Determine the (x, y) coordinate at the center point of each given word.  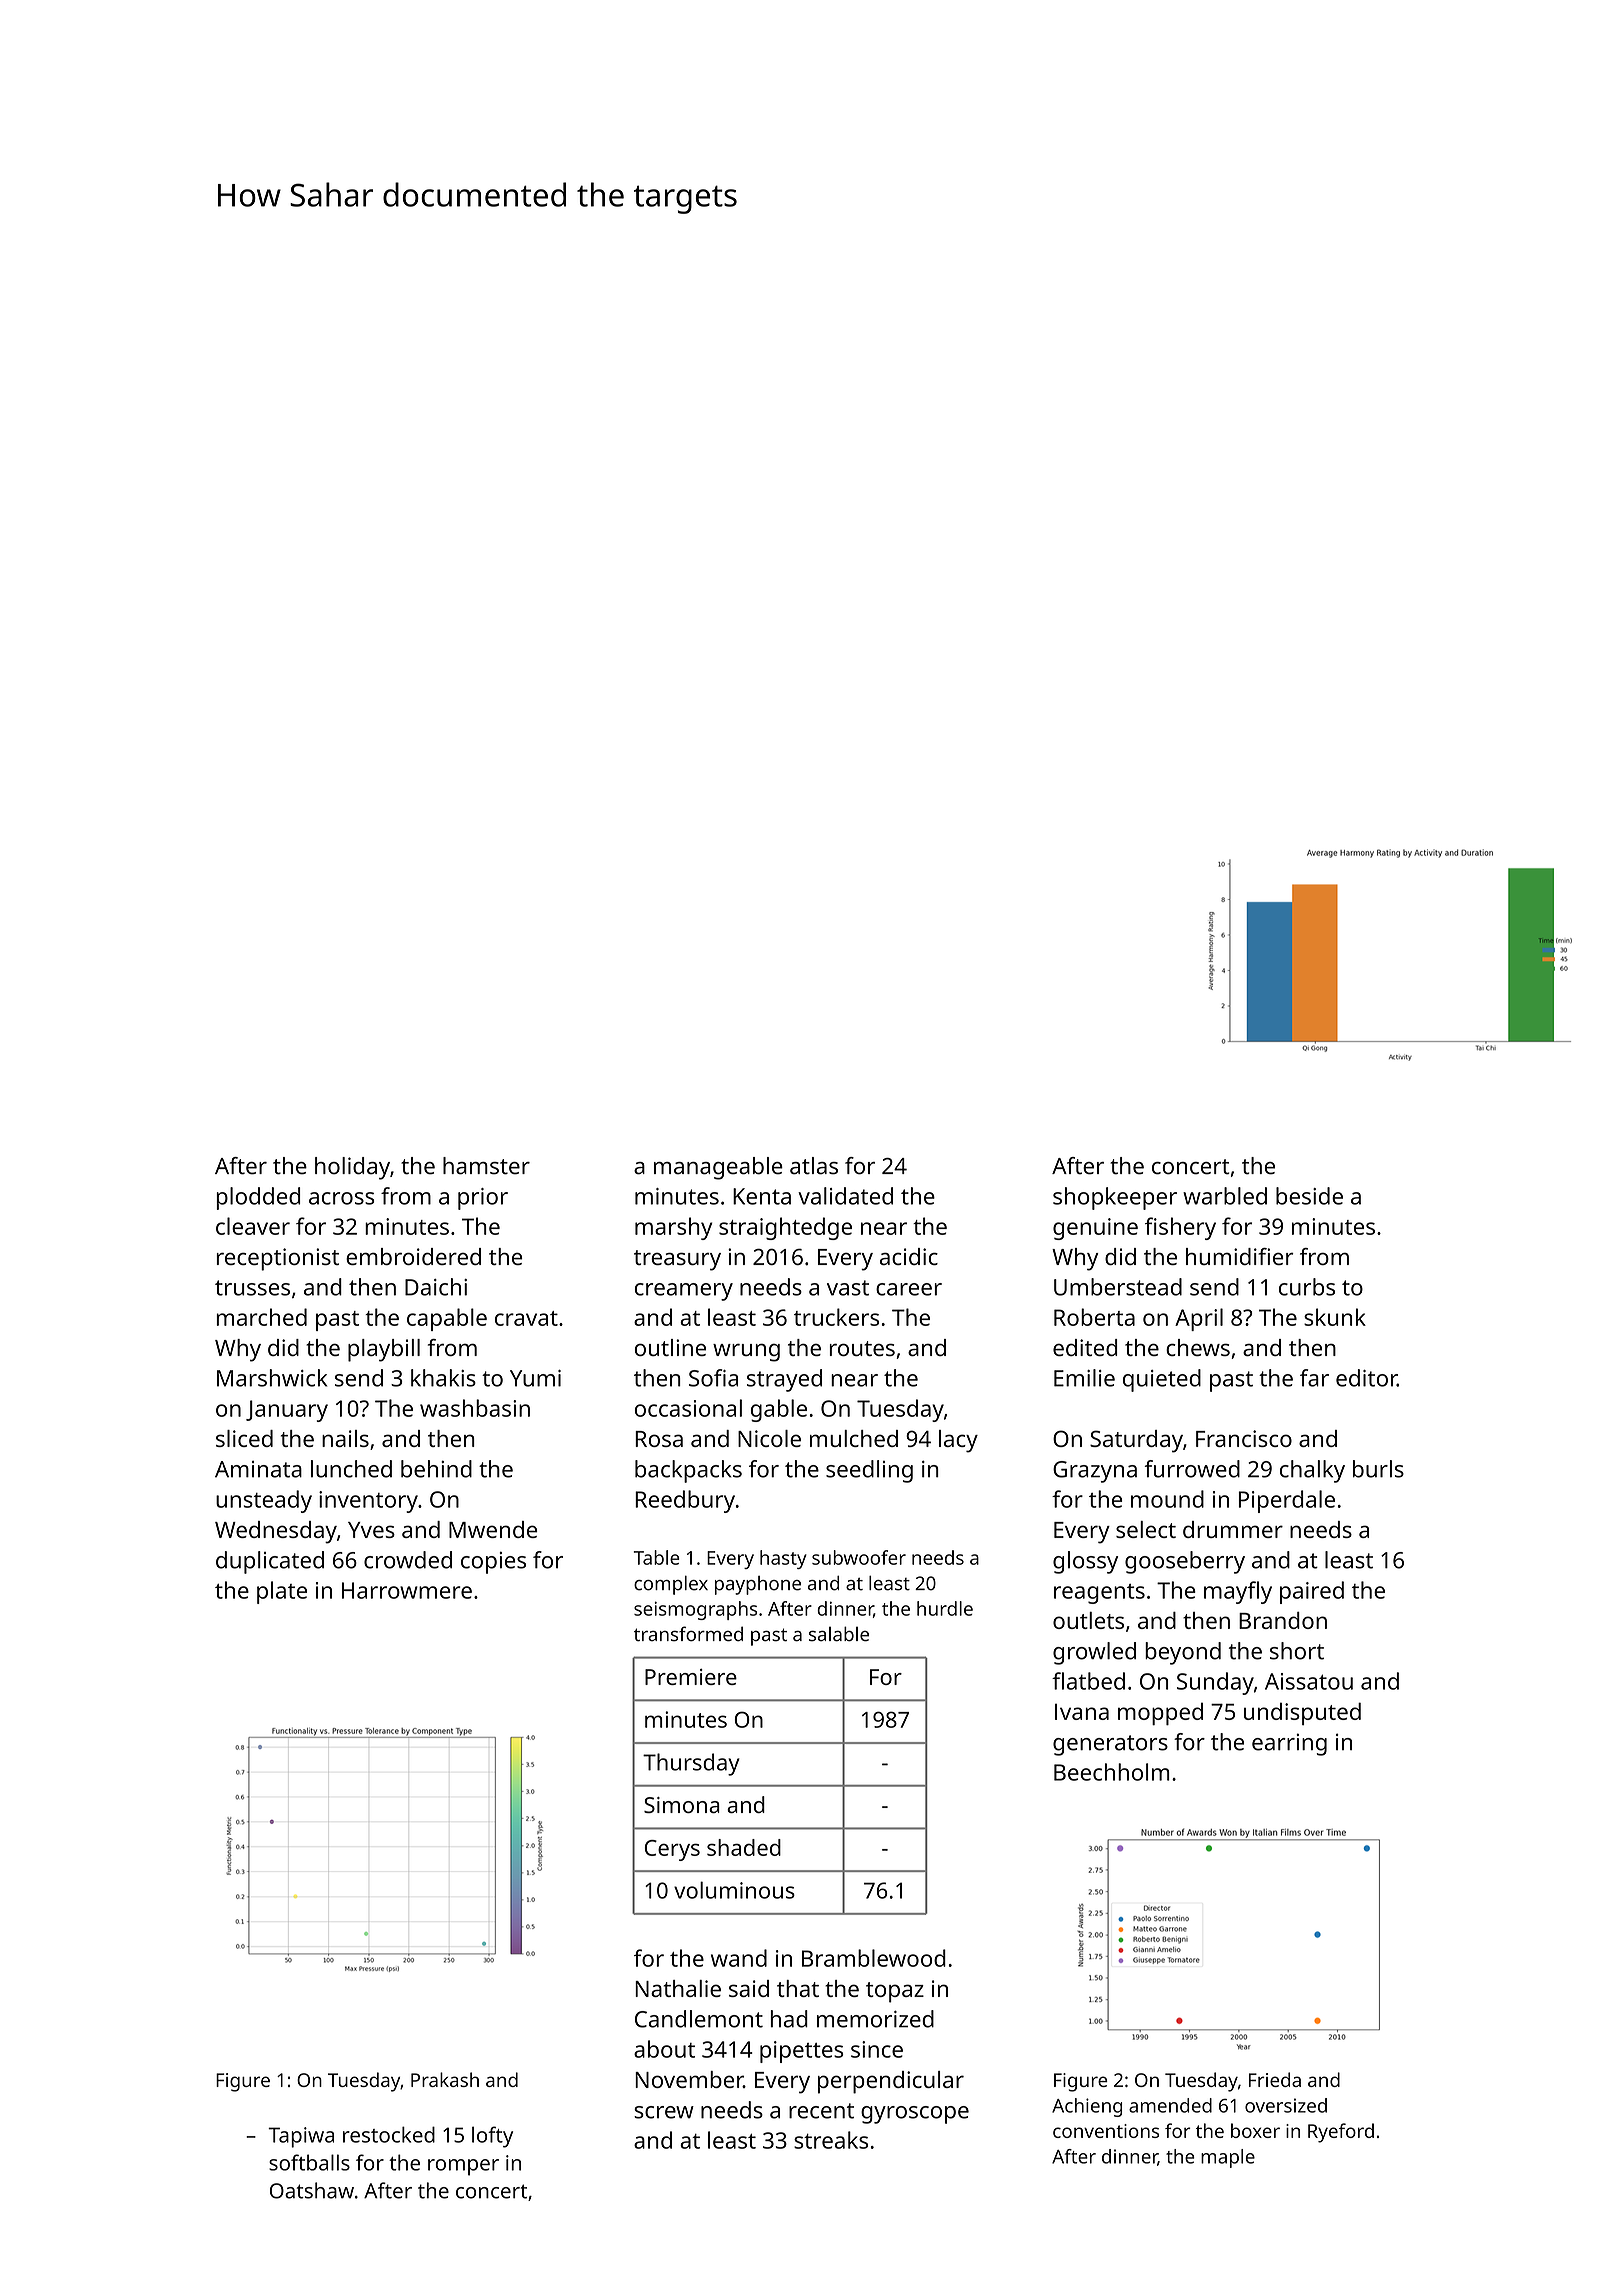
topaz (895, 1992)
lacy (958, 1441)
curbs (1307, 1287)
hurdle (945, 1608)
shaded (744, 1847)
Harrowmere (407, 1590)
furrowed (1192, 1469)
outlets (1088, 1620)
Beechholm (1112, 1772)
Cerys (672, 1850)
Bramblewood (874, 1958)
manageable (718, 1168)
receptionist (278, 1259)
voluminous (734, 1890)
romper (463, 2167)
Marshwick (272, 1378)
